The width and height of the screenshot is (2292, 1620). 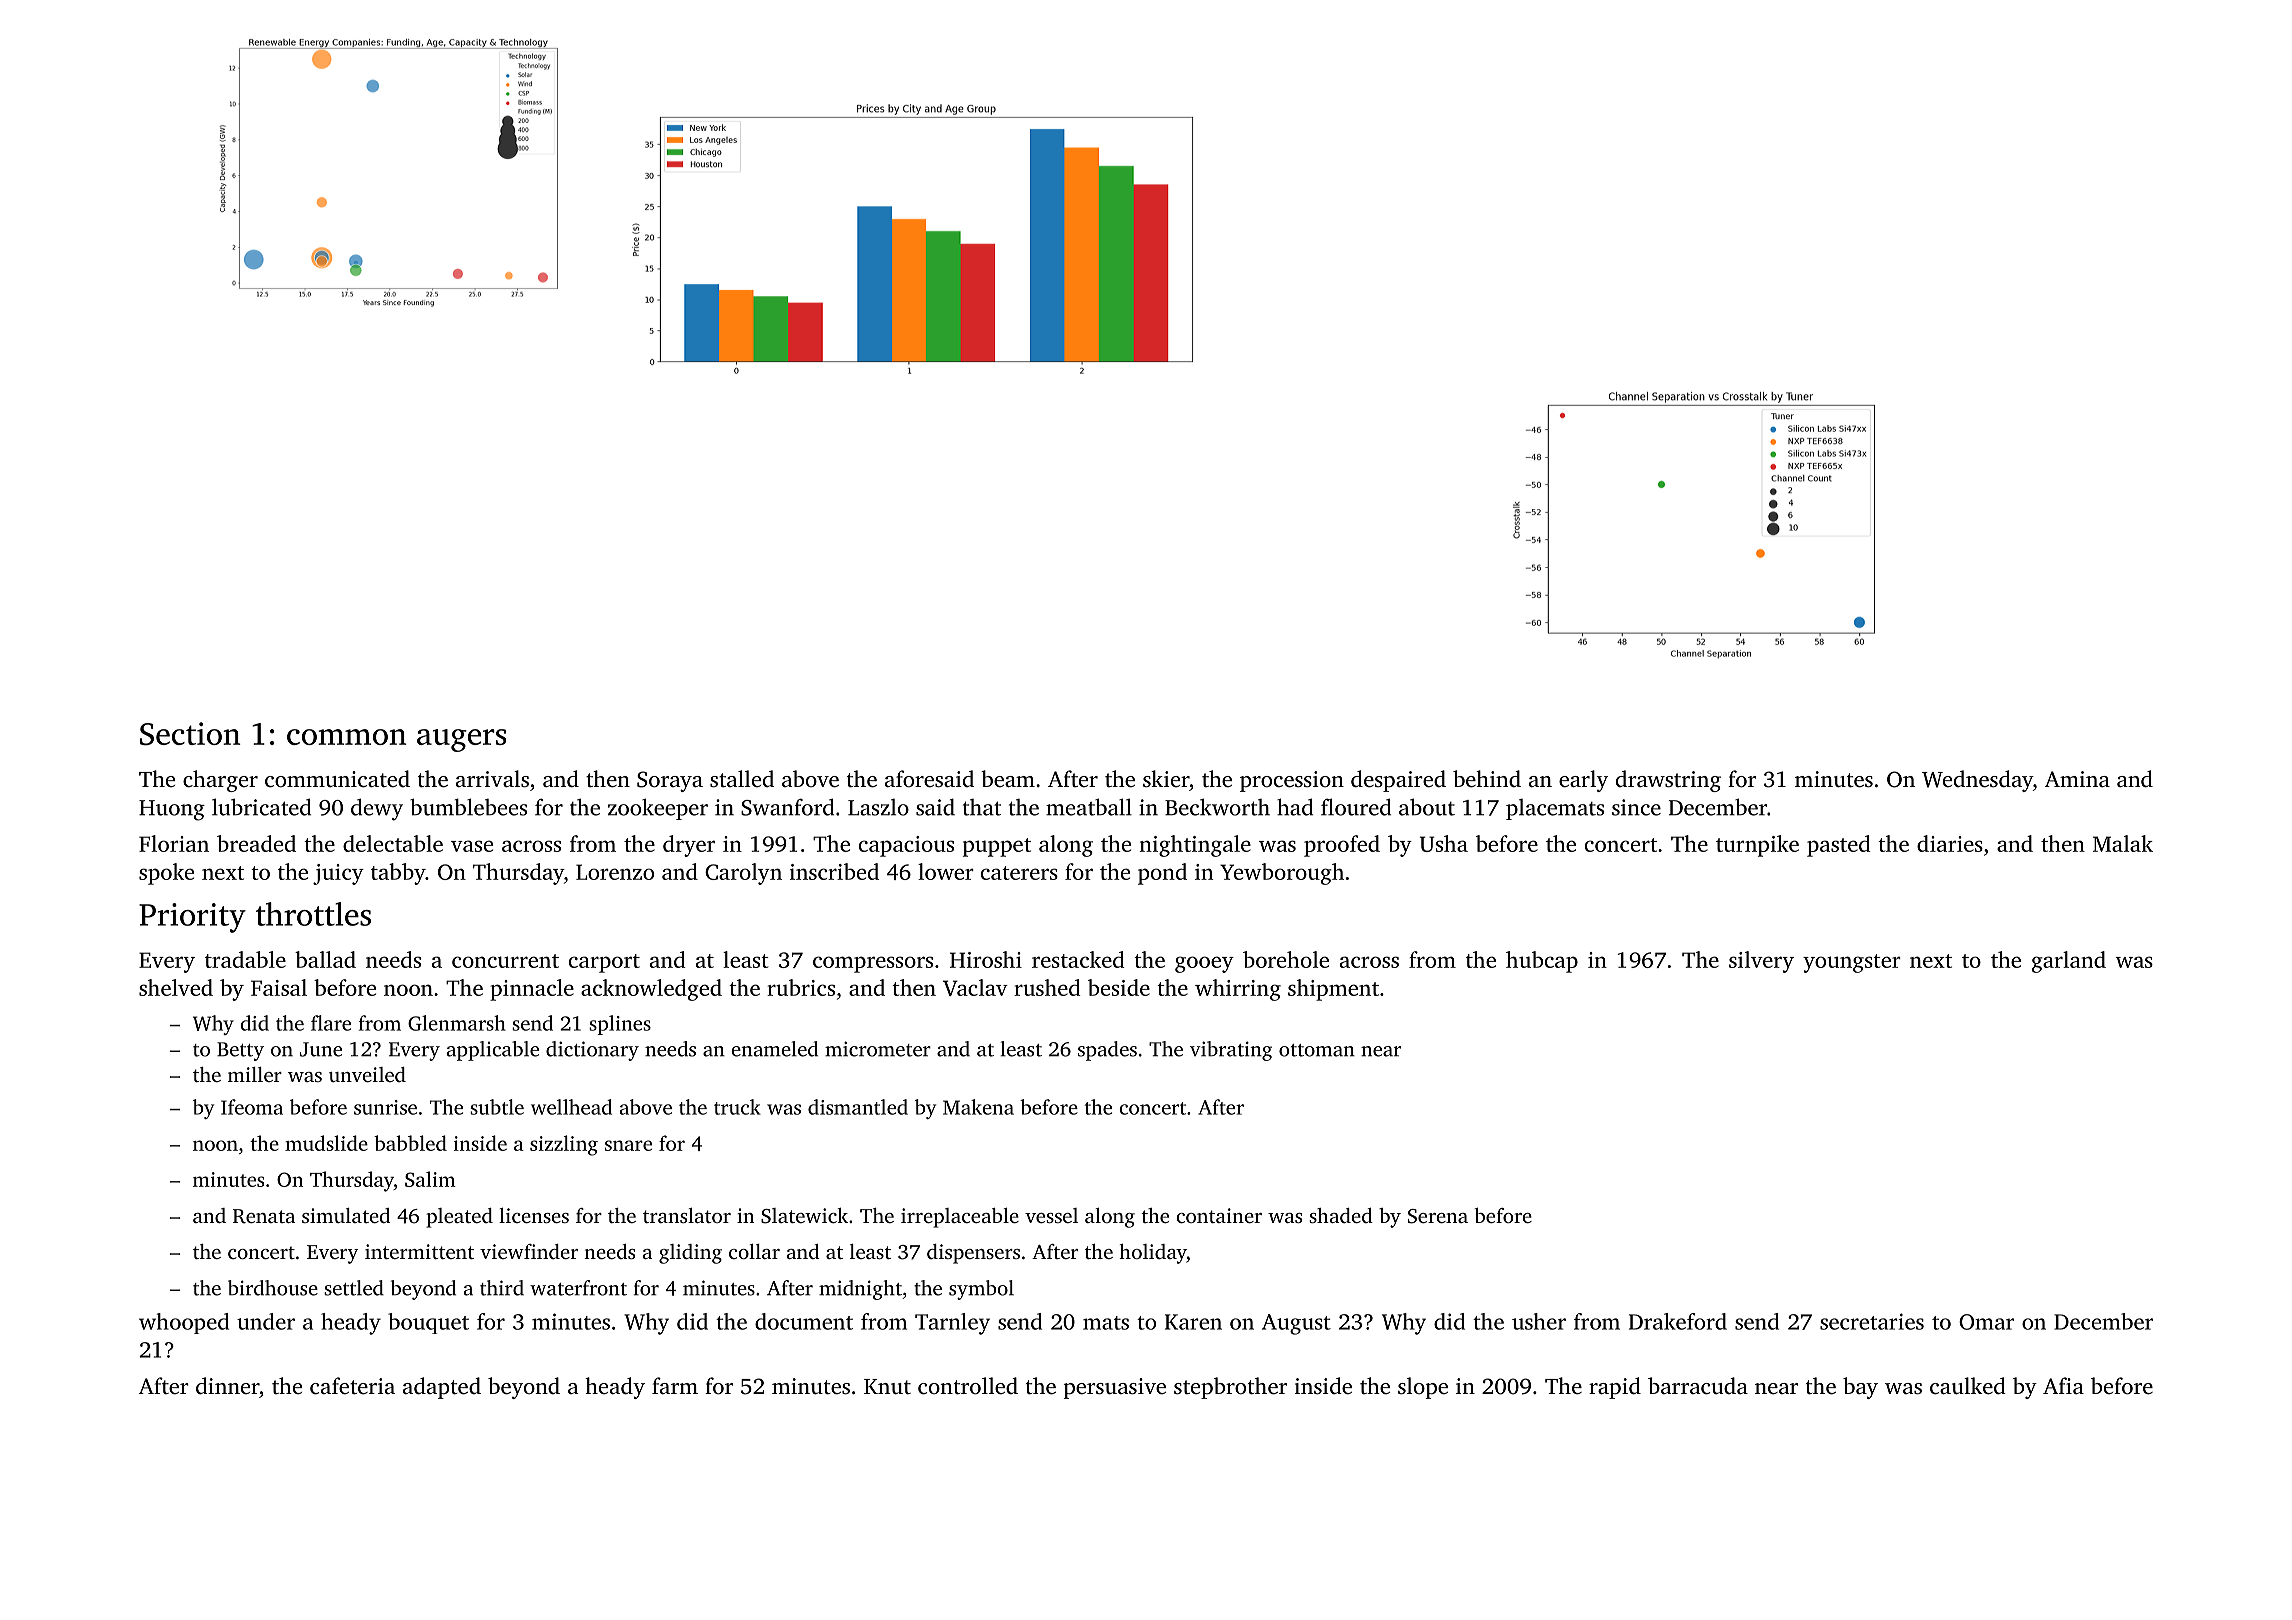 What do you see at coordinates (1438, 1216) in the screenshot?
I see `Serena` at bounding box center [1438, 1216].
